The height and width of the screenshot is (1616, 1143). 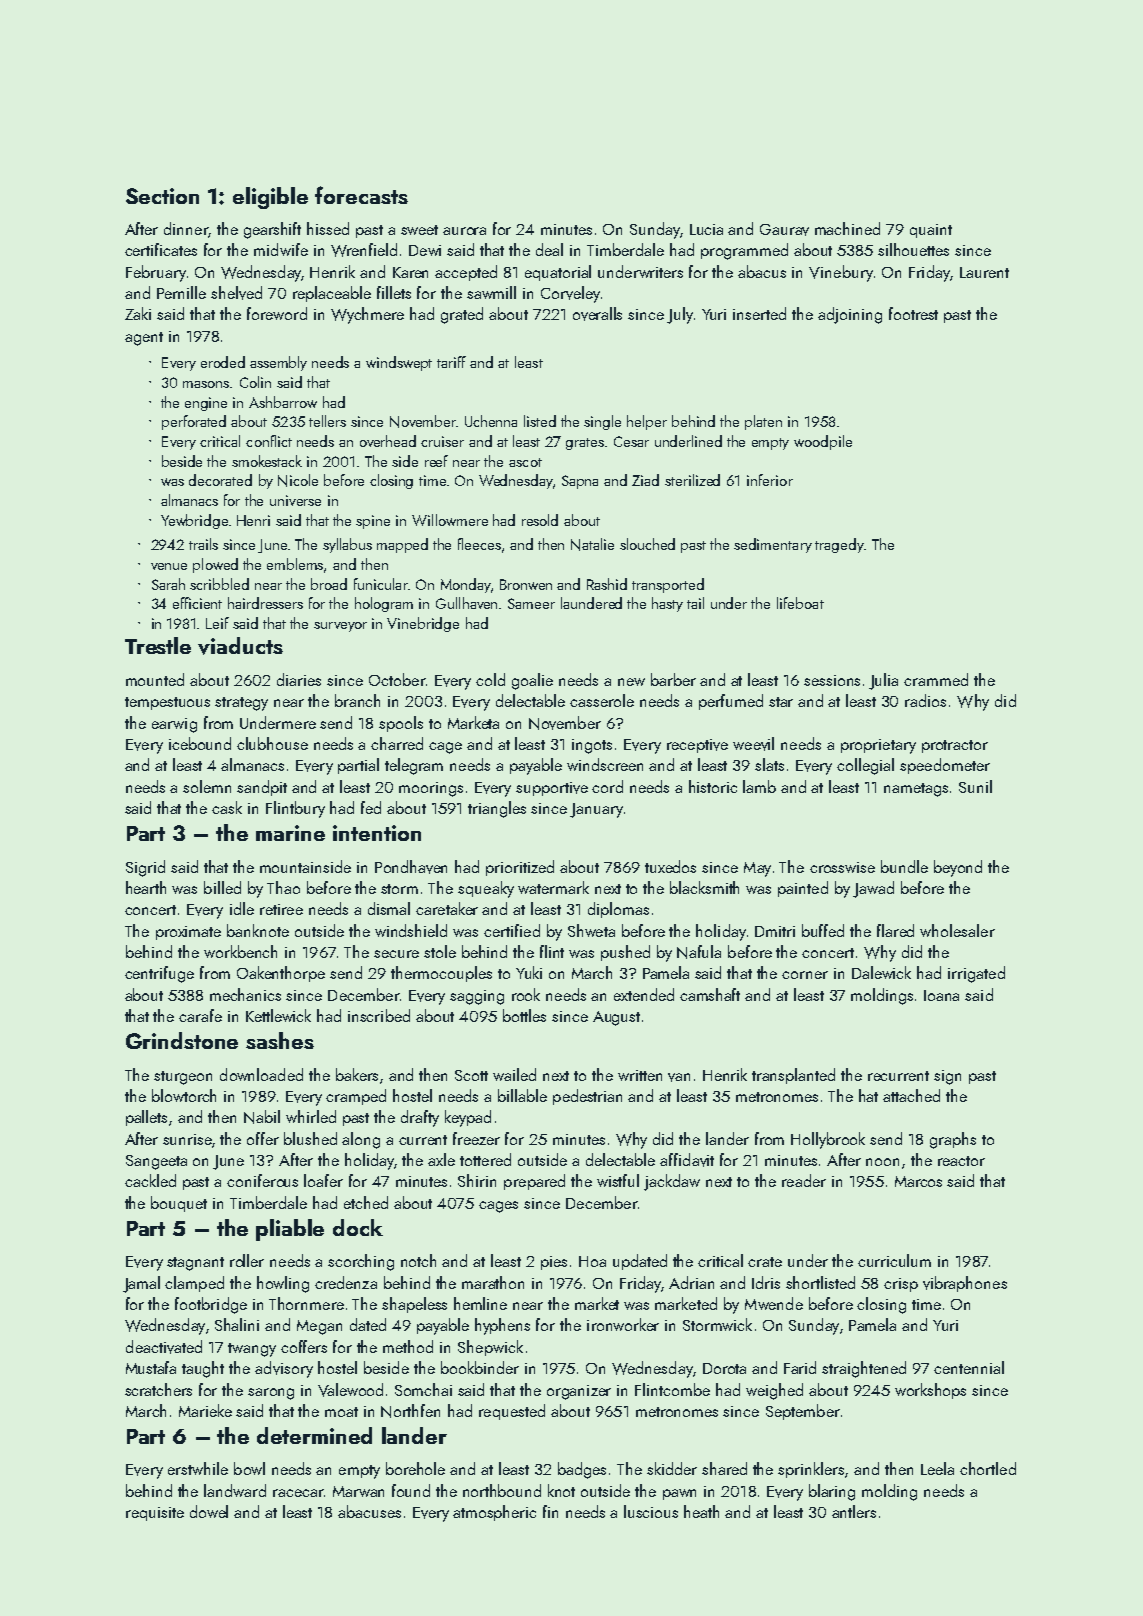 I want to click on eligible, so click(x=270, y=198).
